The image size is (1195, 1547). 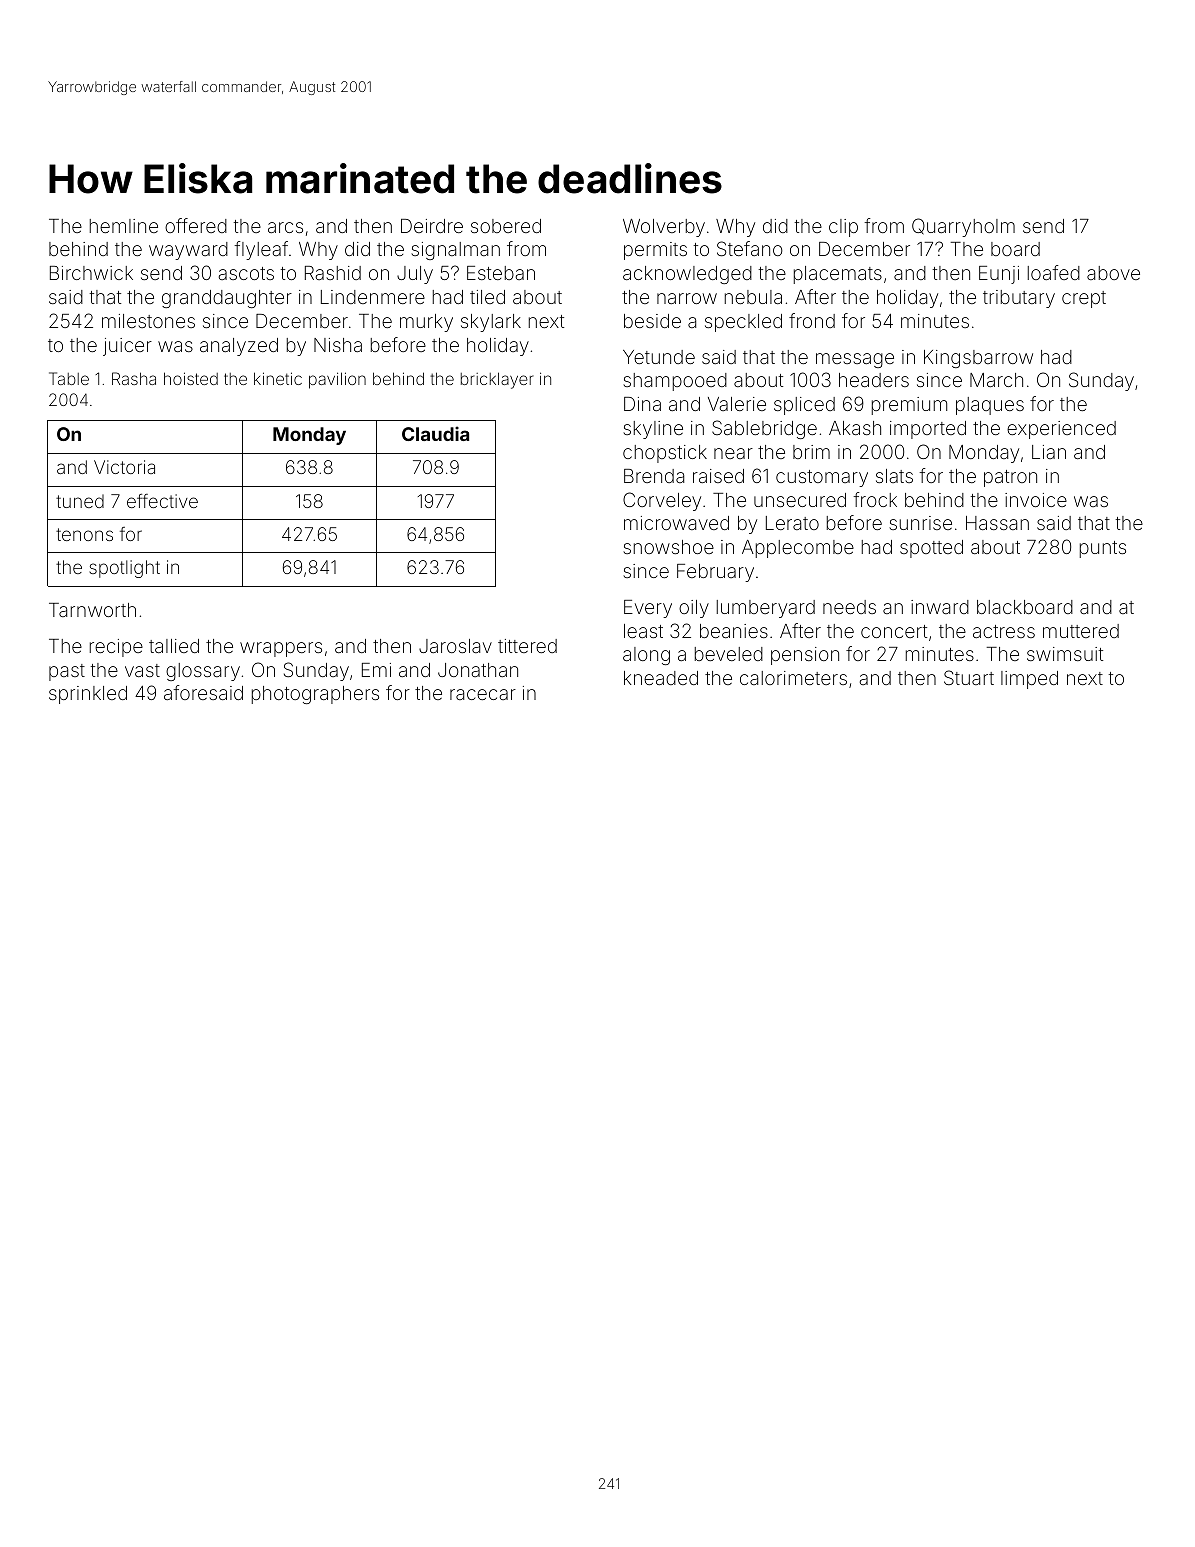 What do you see at coordinates (798, 549) in the screenshot?
I see `Applecombe` at bounding box center [798, 549].
